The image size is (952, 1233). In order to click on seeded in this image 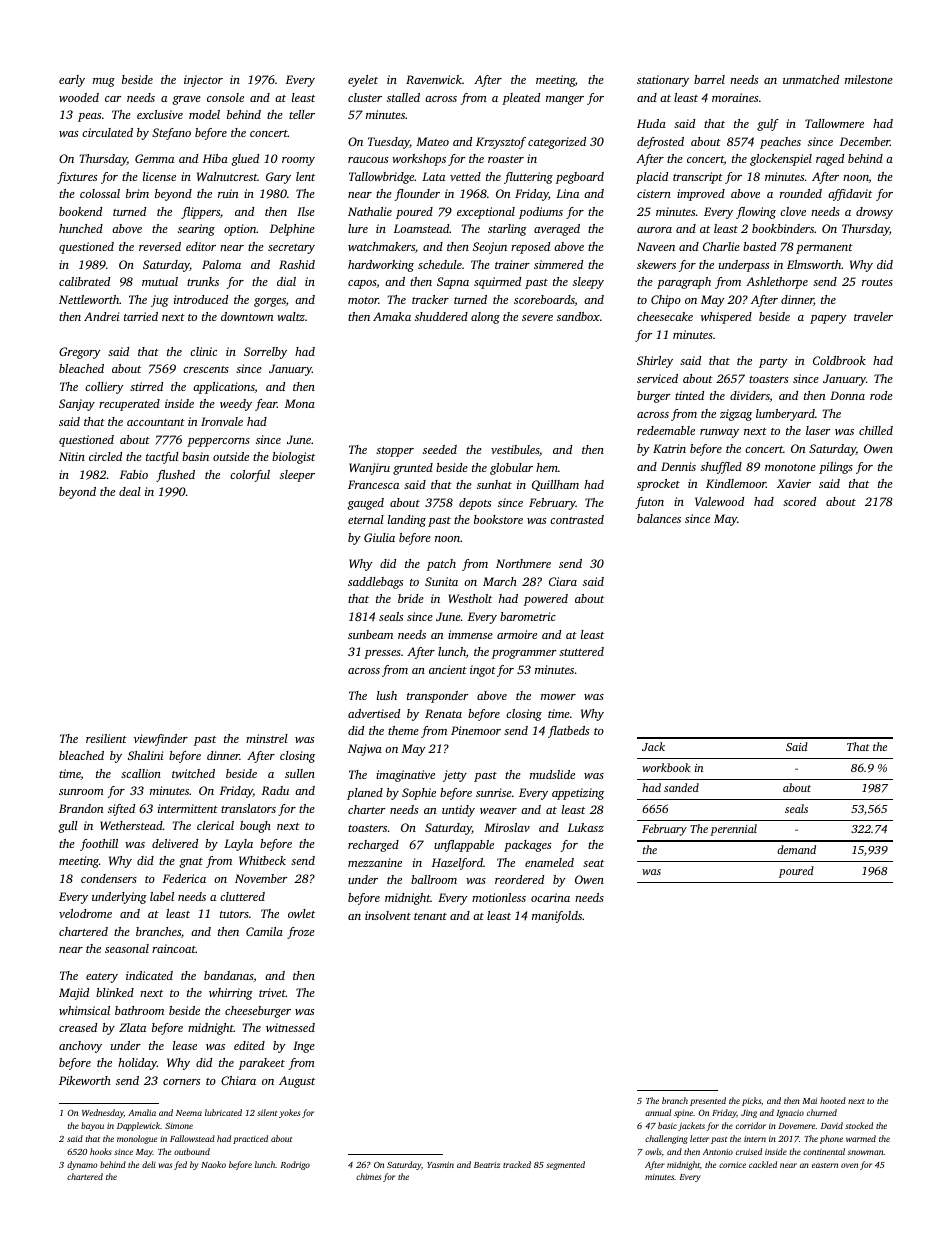, I will do `click(440, 449)`.
